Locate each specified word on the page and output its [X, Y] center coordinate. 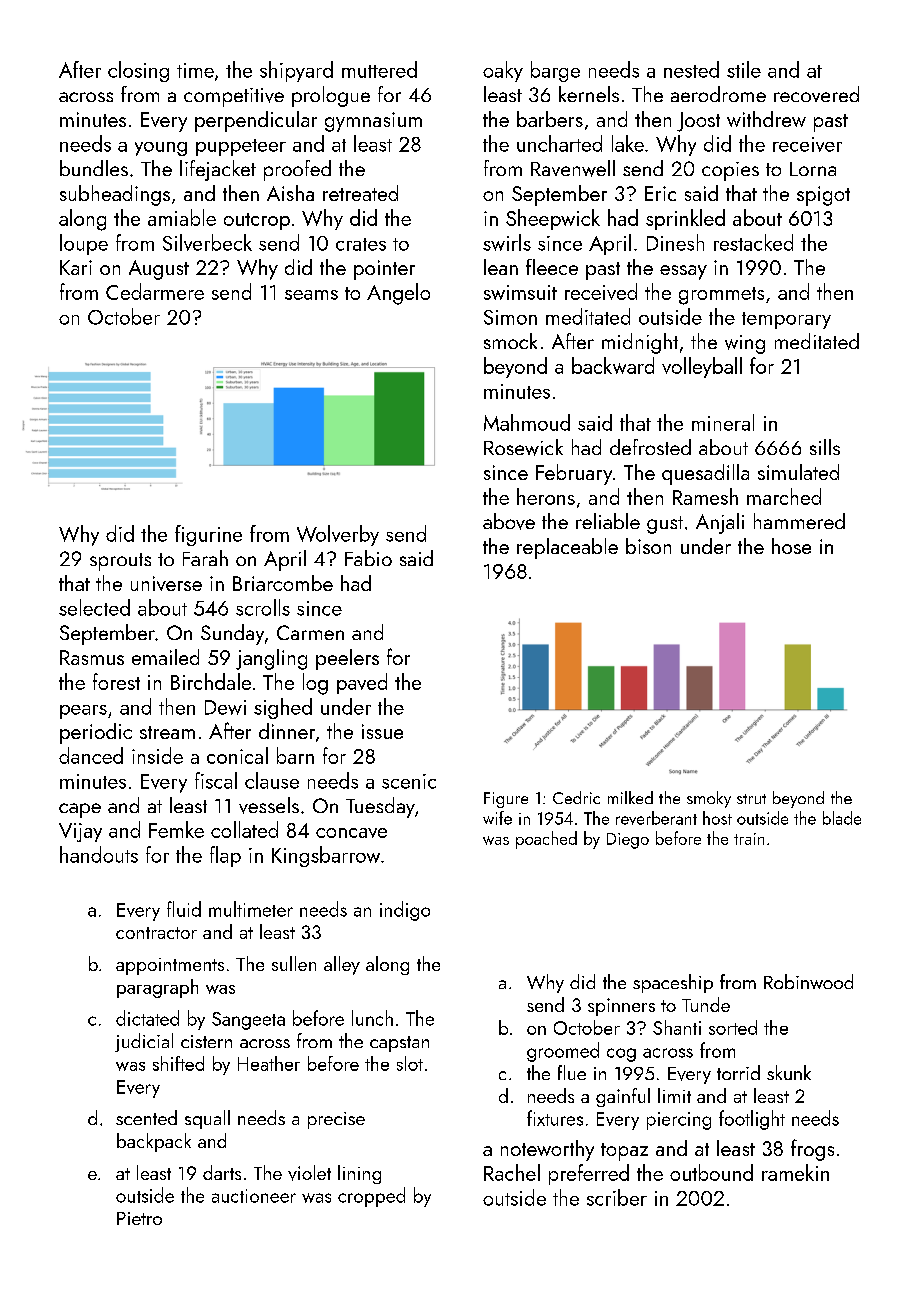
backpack [154, 1142]
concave [351, 833]
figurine [208, 535]
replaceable [567, 548]
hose [791, 546]
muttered [379, 69]
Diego [628, 841]
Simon [510, 317]
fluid [184, 909]
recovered [816, 94]
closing [138, 71]
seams [311, 295]
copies [730, 171]
